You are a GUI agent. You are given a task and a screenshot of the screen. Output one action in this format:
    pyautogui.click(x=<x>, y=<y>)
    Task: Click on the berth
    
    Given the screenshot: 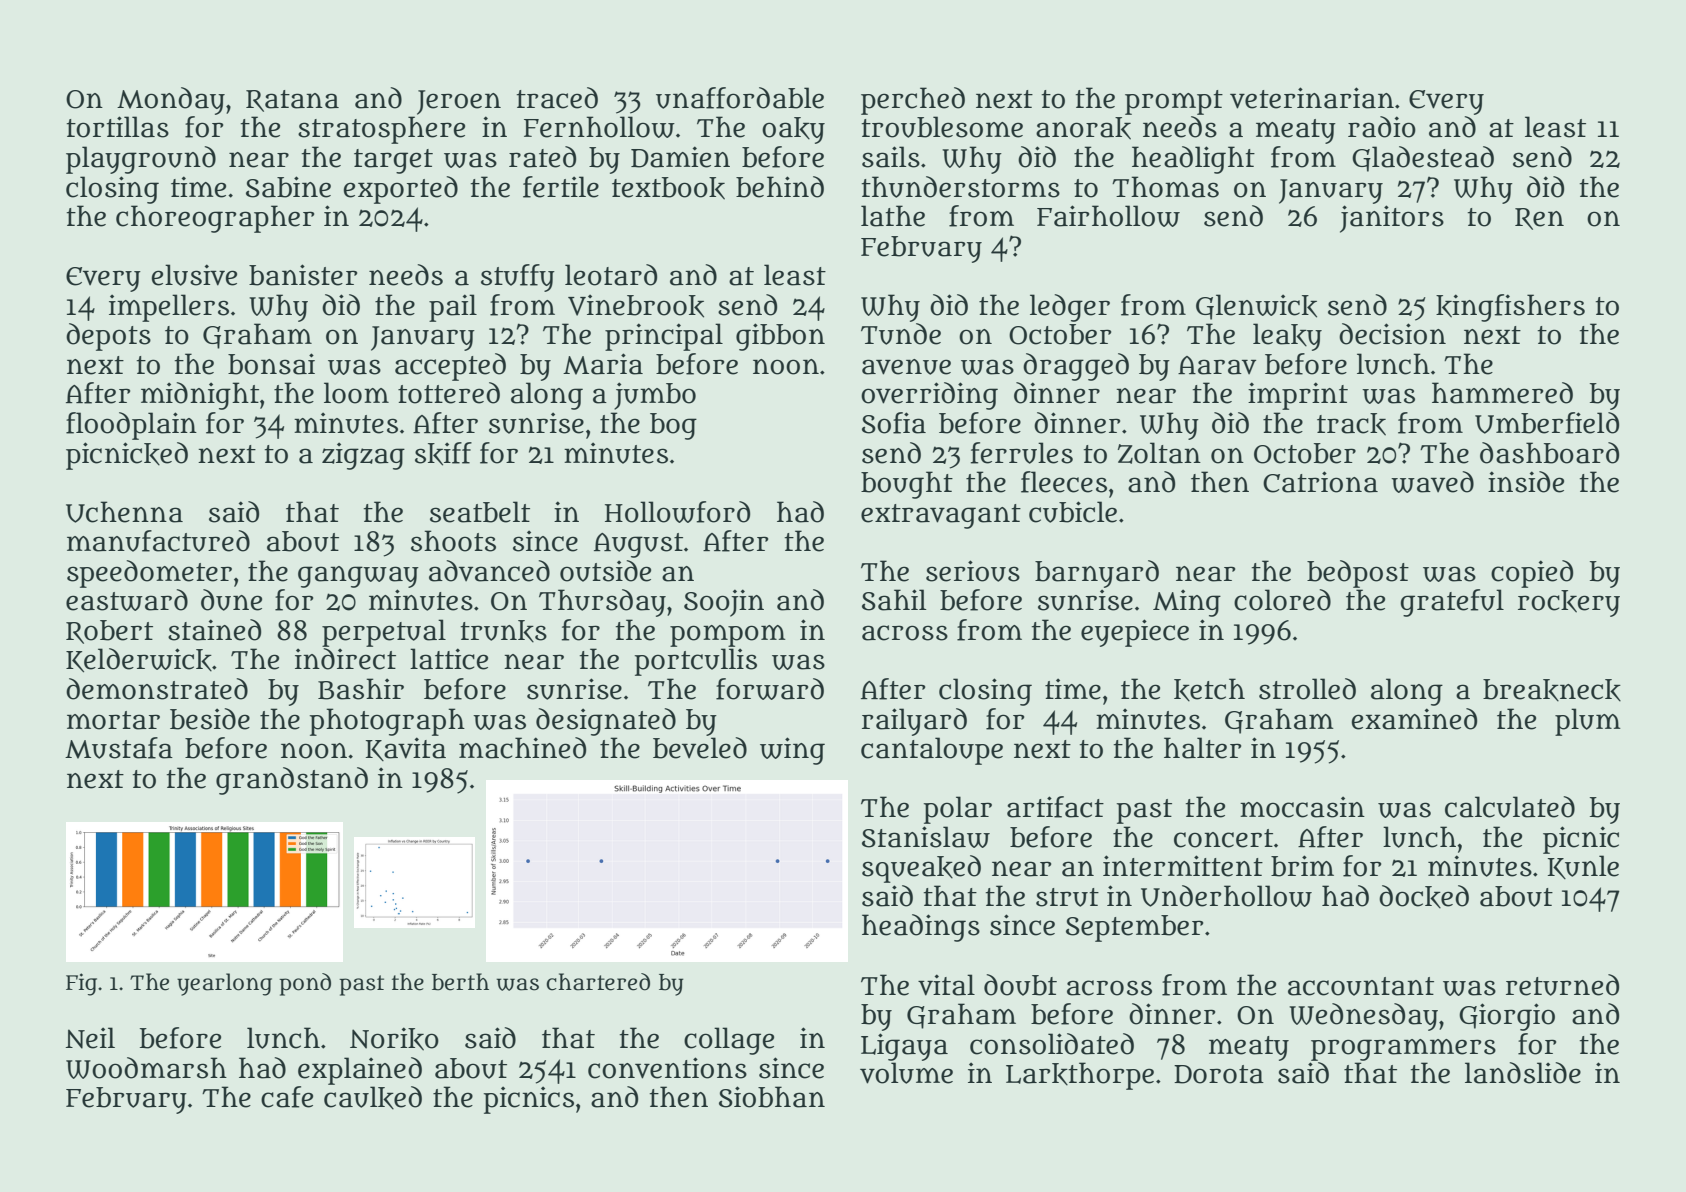 What is the action you would take?
    pyautogui.click(x=460, y=982)
